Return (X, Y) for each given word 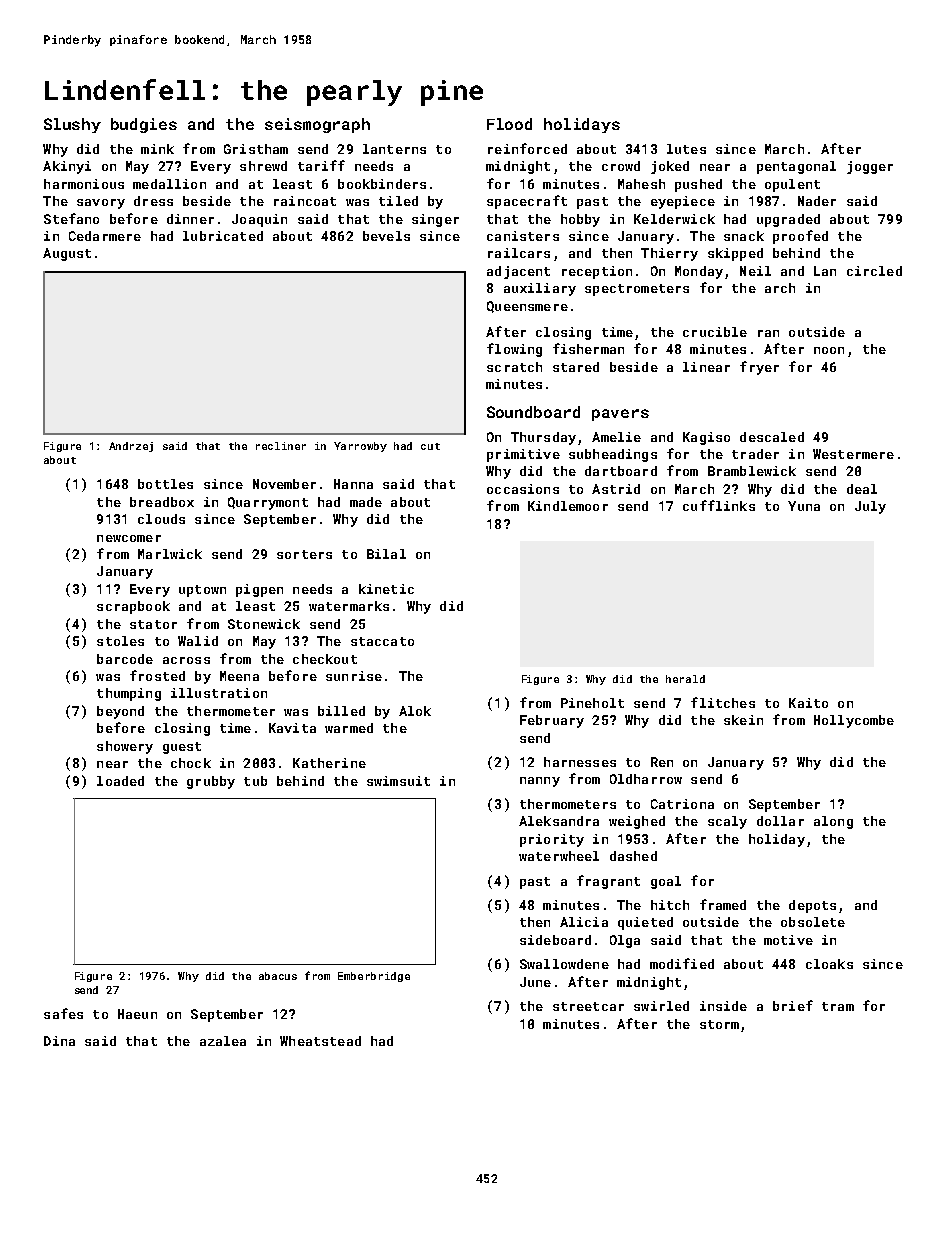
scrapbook (133, 607)
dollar (780, 821)
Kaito (808, 703)
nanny (540, 782)
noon (829, 350)
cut (430, 446)
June (535, 982)
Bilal (386, 554)
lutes (686, 149)
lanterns (394, 149)
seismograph (317, 125)
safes (63, 1013)
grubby (211, 782)
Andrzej (131, 447)
